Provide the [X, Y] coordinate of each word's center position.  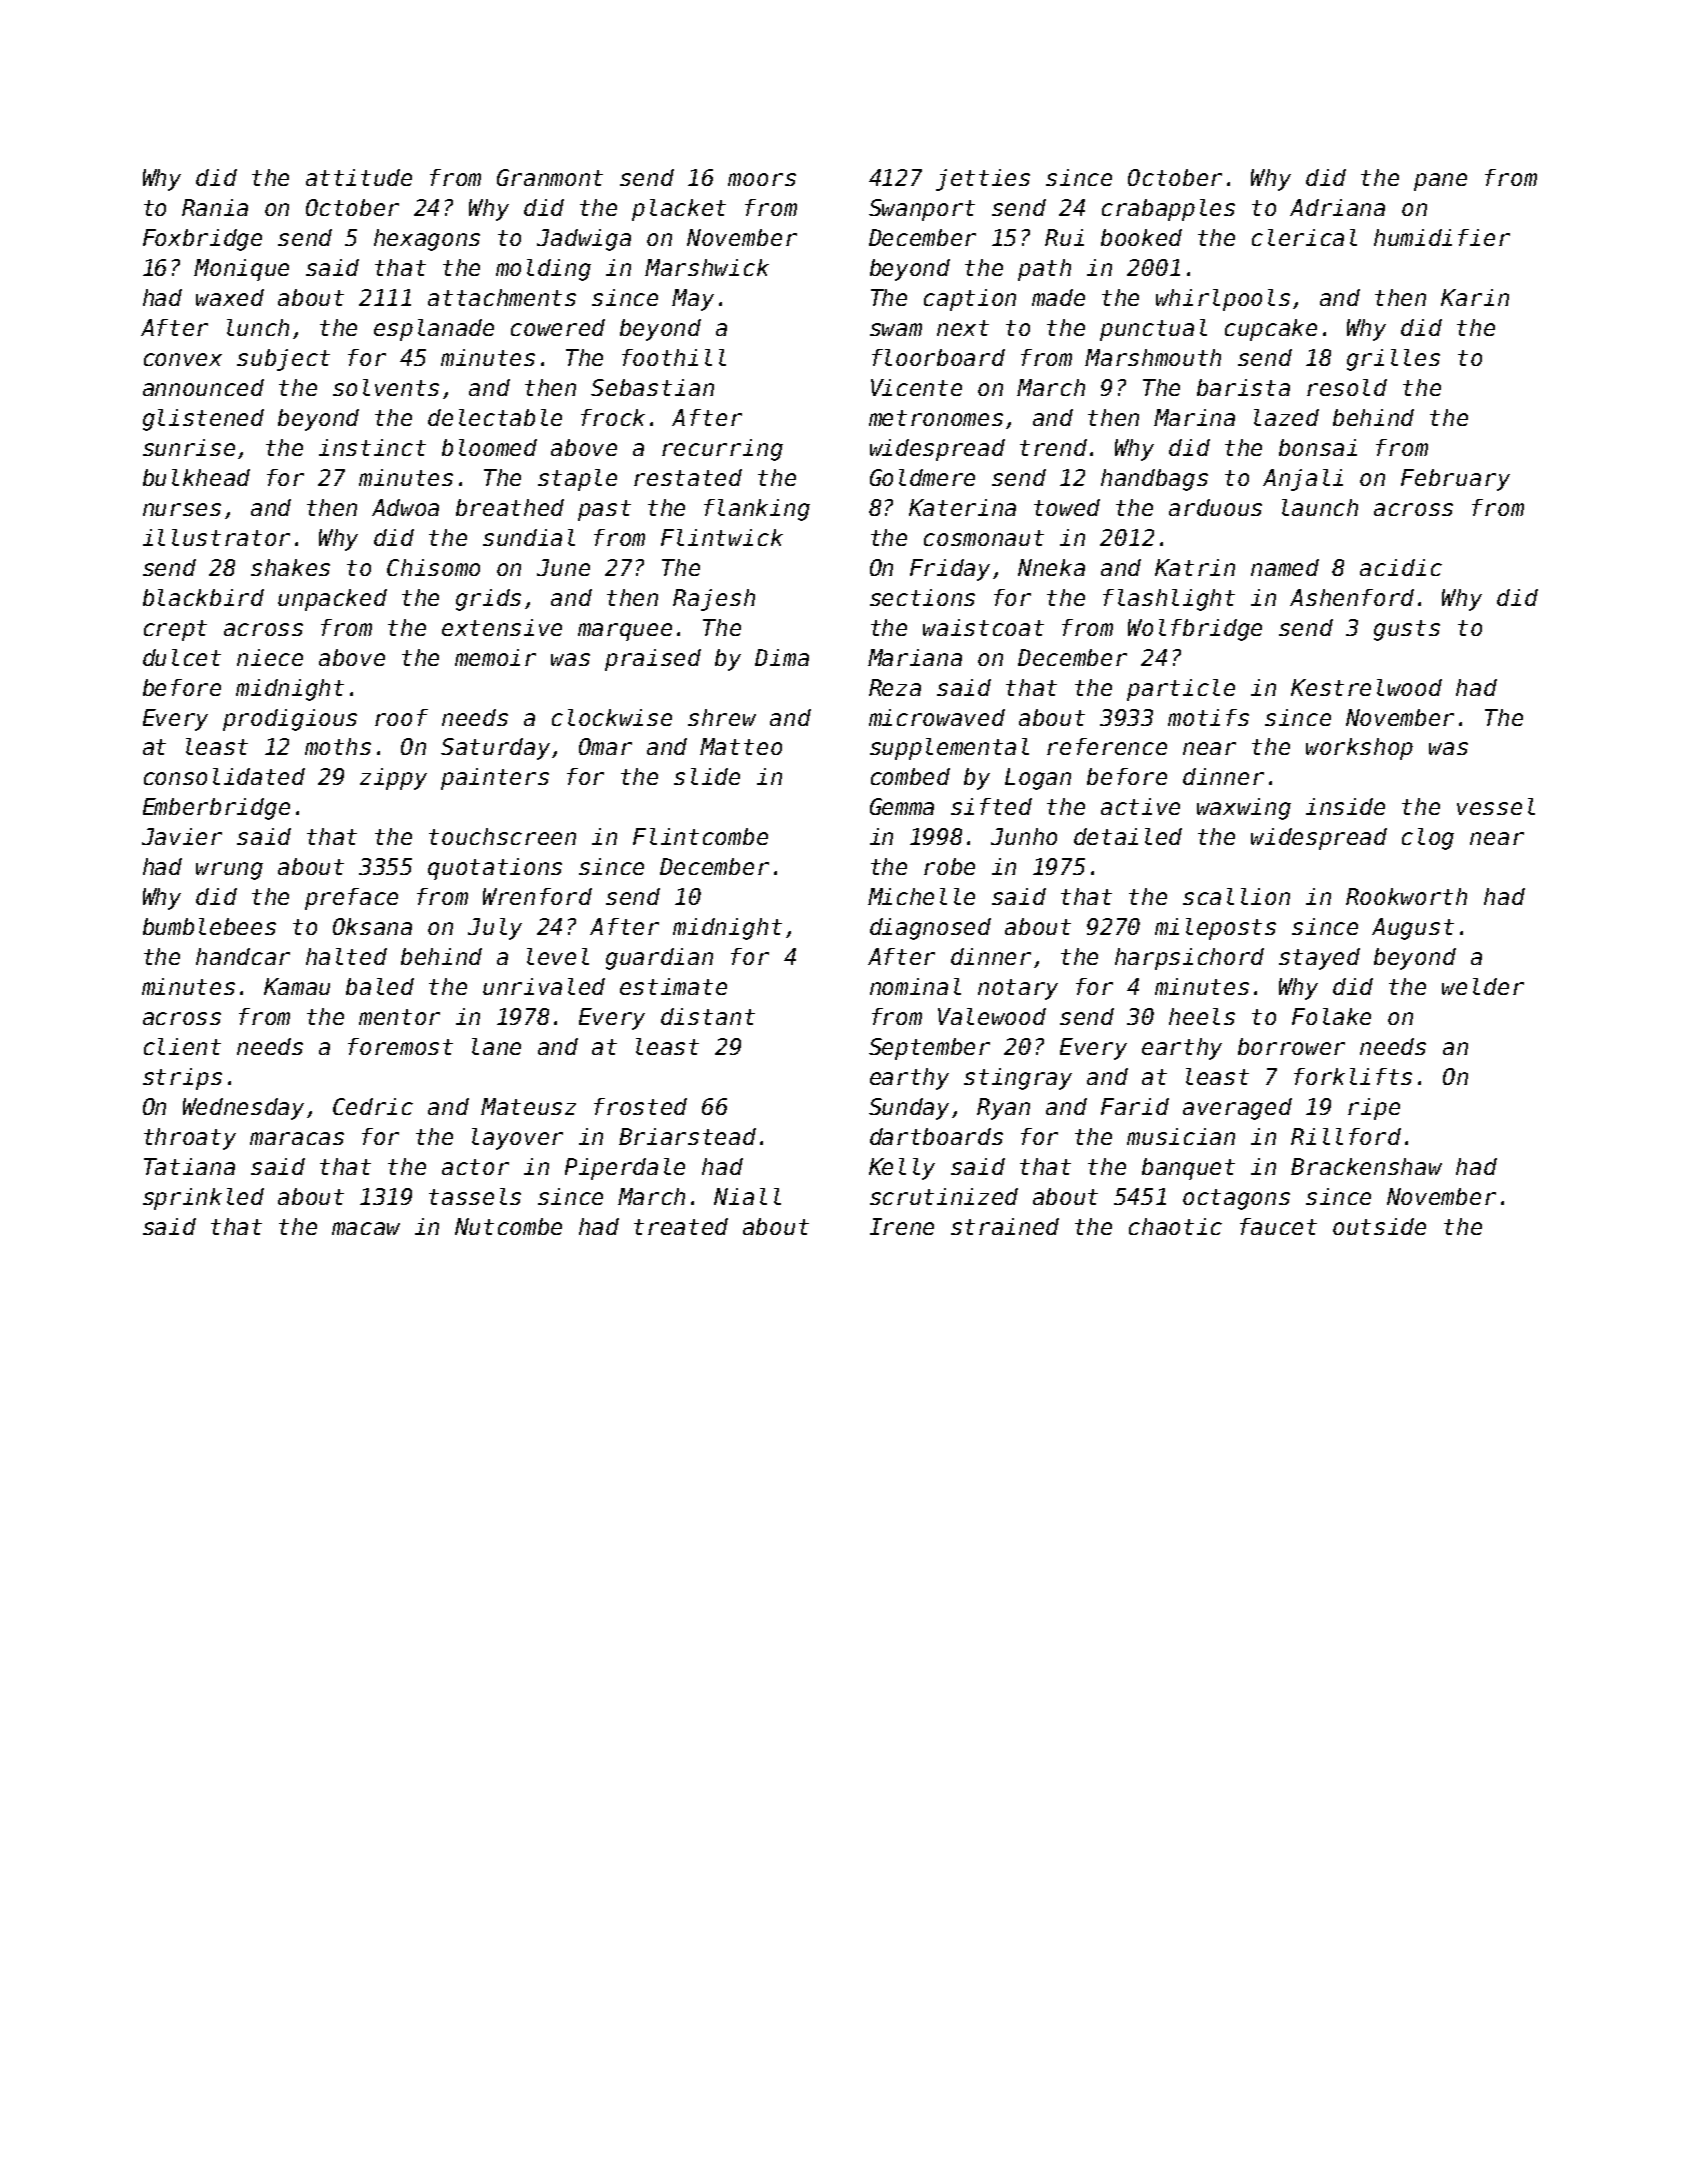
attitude [359, 177]
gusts [1407, 630]
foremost [400, 1046]
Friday [950, 570]
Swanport [922, 210]
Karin [1475, 297]
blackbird [203, 597]
